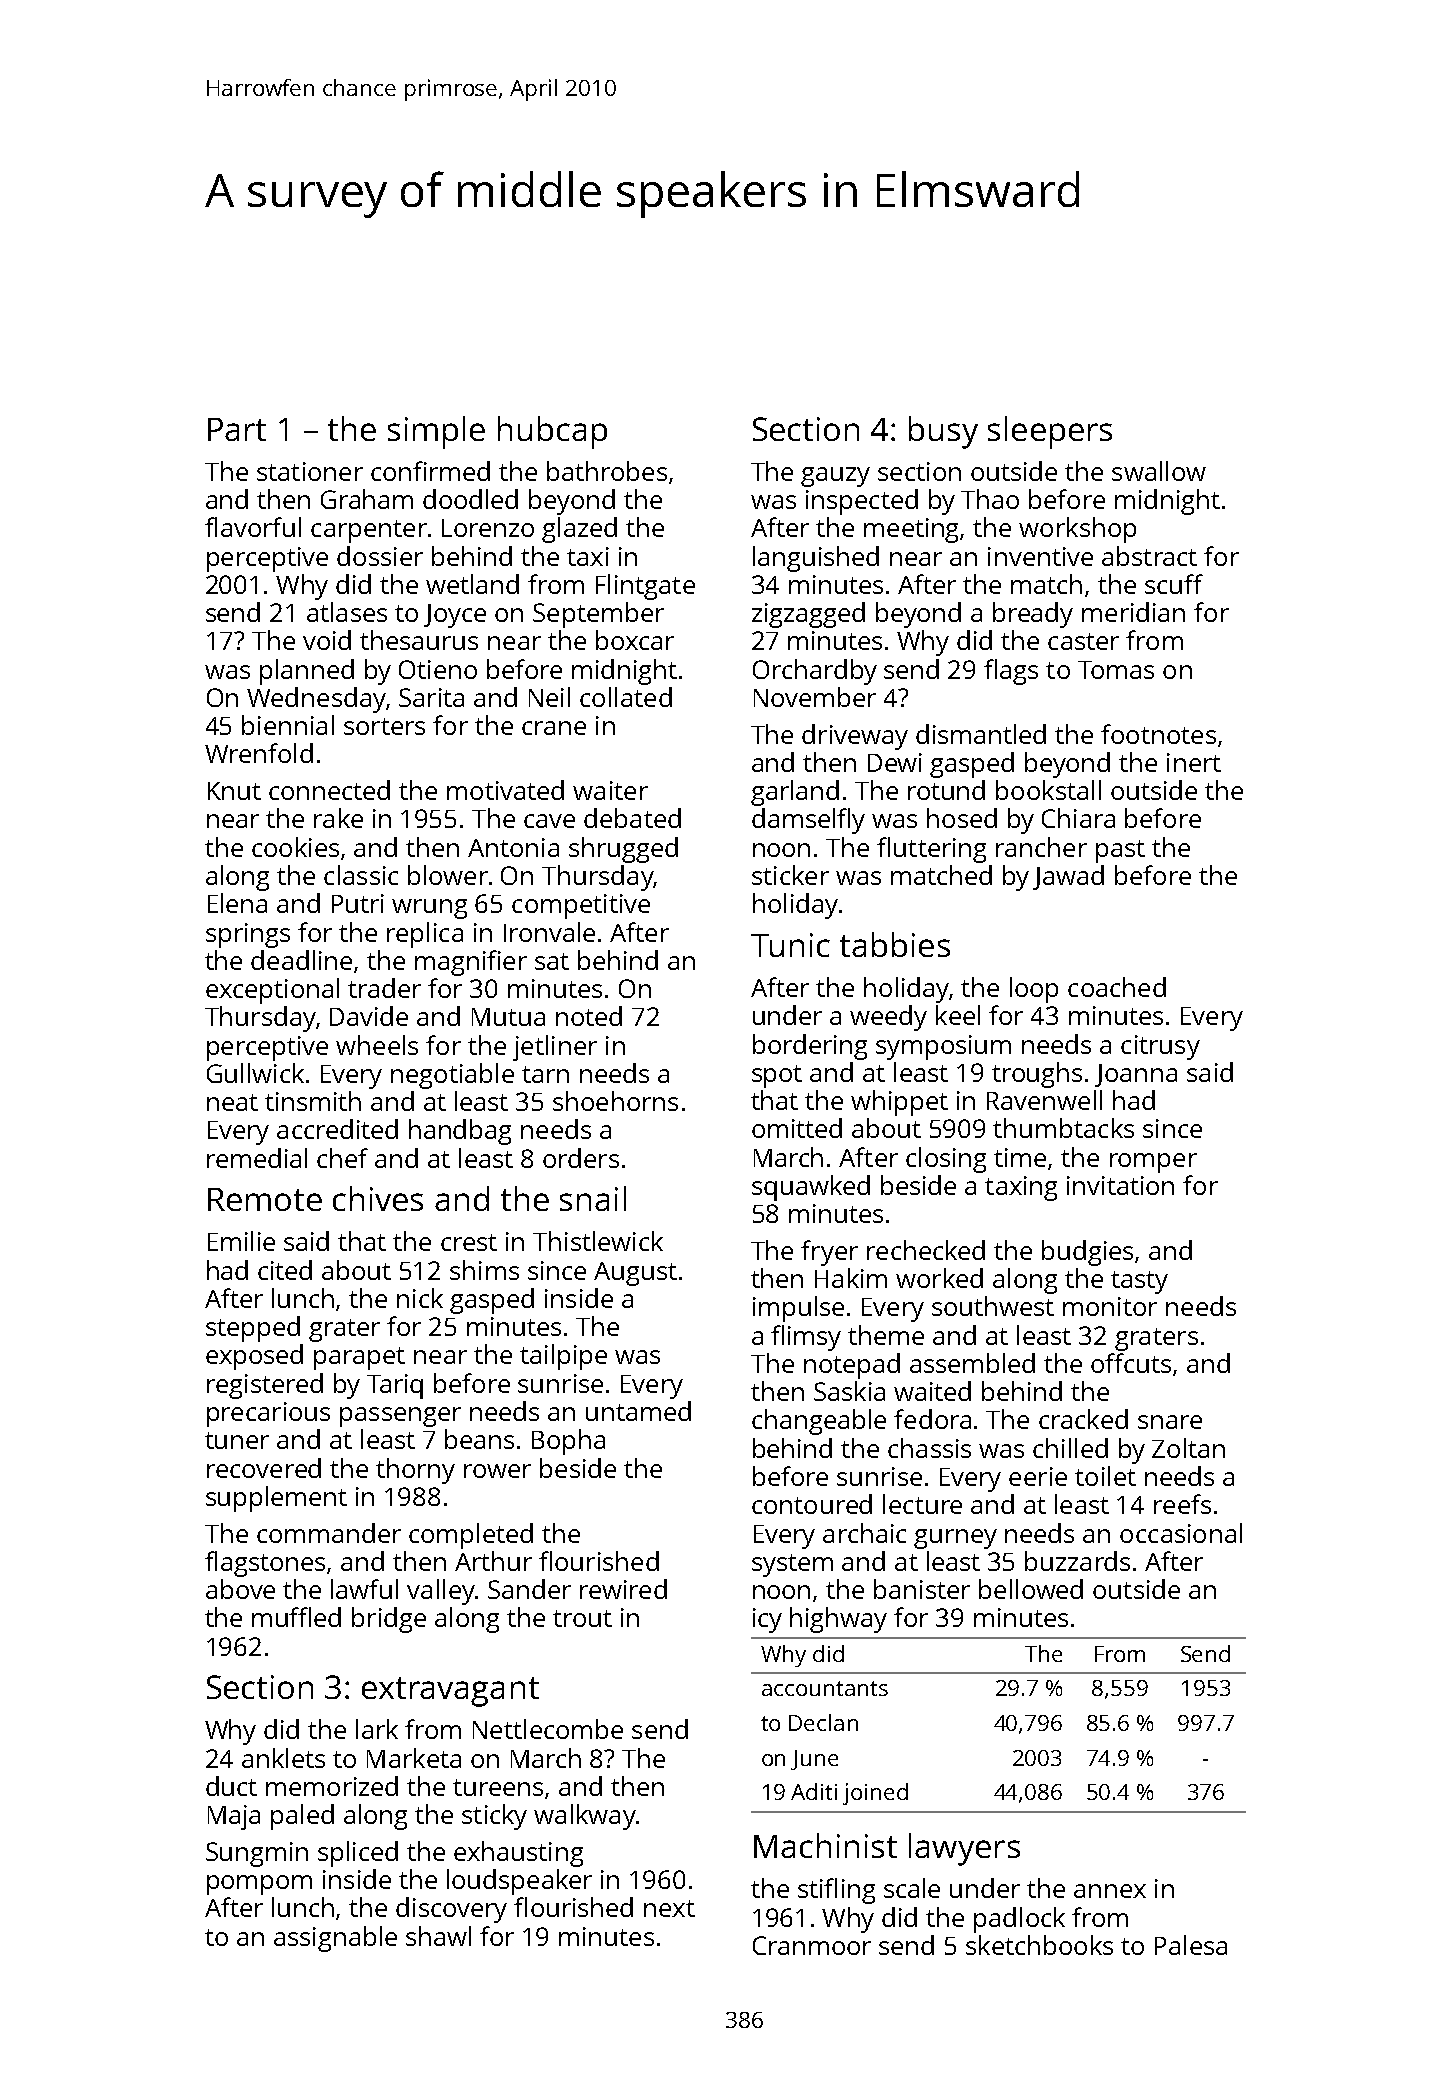  Describe the element at coordinates (451, 1910) in the screenshot. I see `discovery` at that location.
